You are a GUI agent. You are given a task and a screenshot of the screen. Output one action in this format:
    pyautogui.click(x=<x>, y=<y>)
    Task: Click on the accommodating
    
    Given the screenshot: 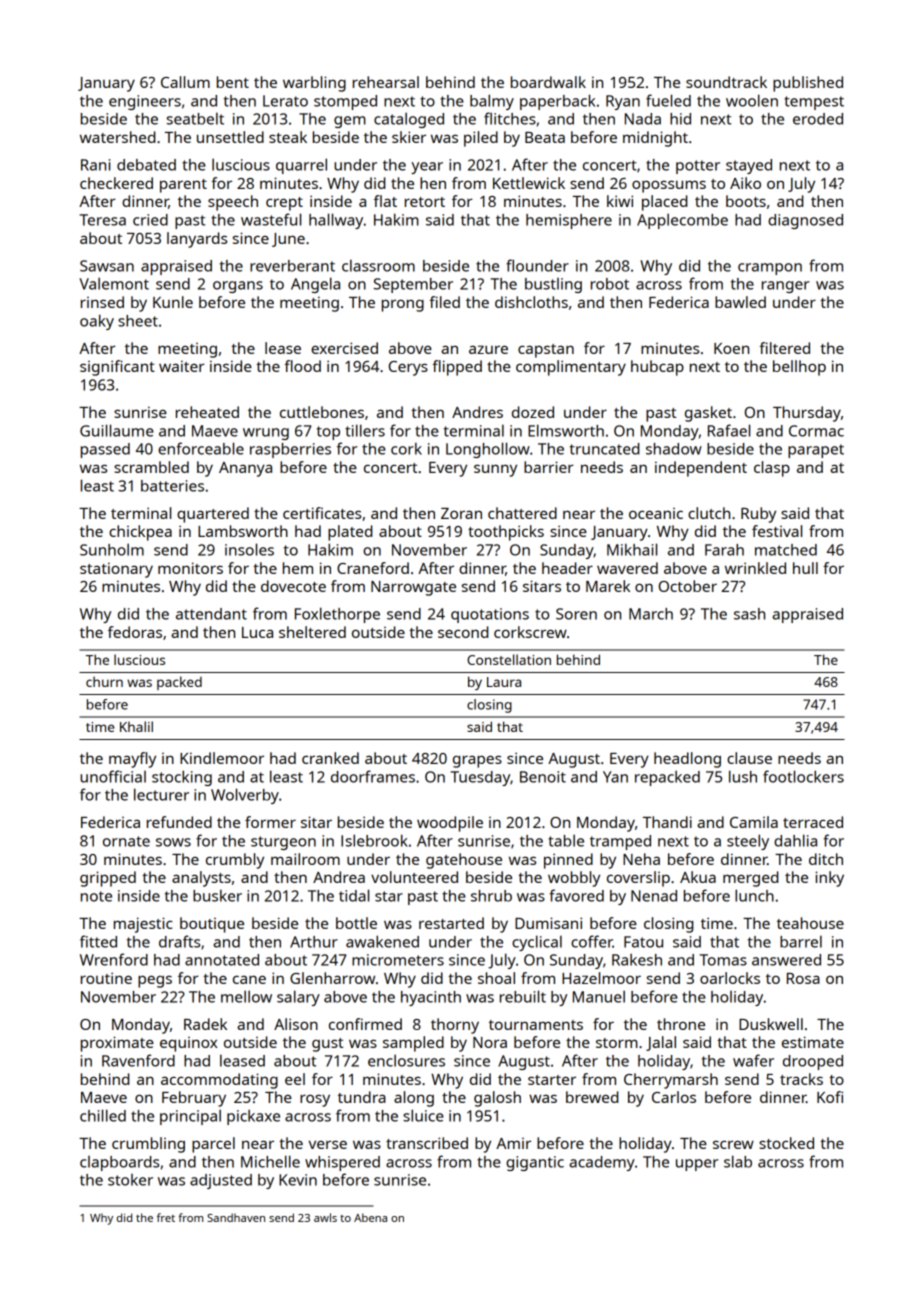 What is the action you would take?
    pyautogui.click(x=219, y=1081)
